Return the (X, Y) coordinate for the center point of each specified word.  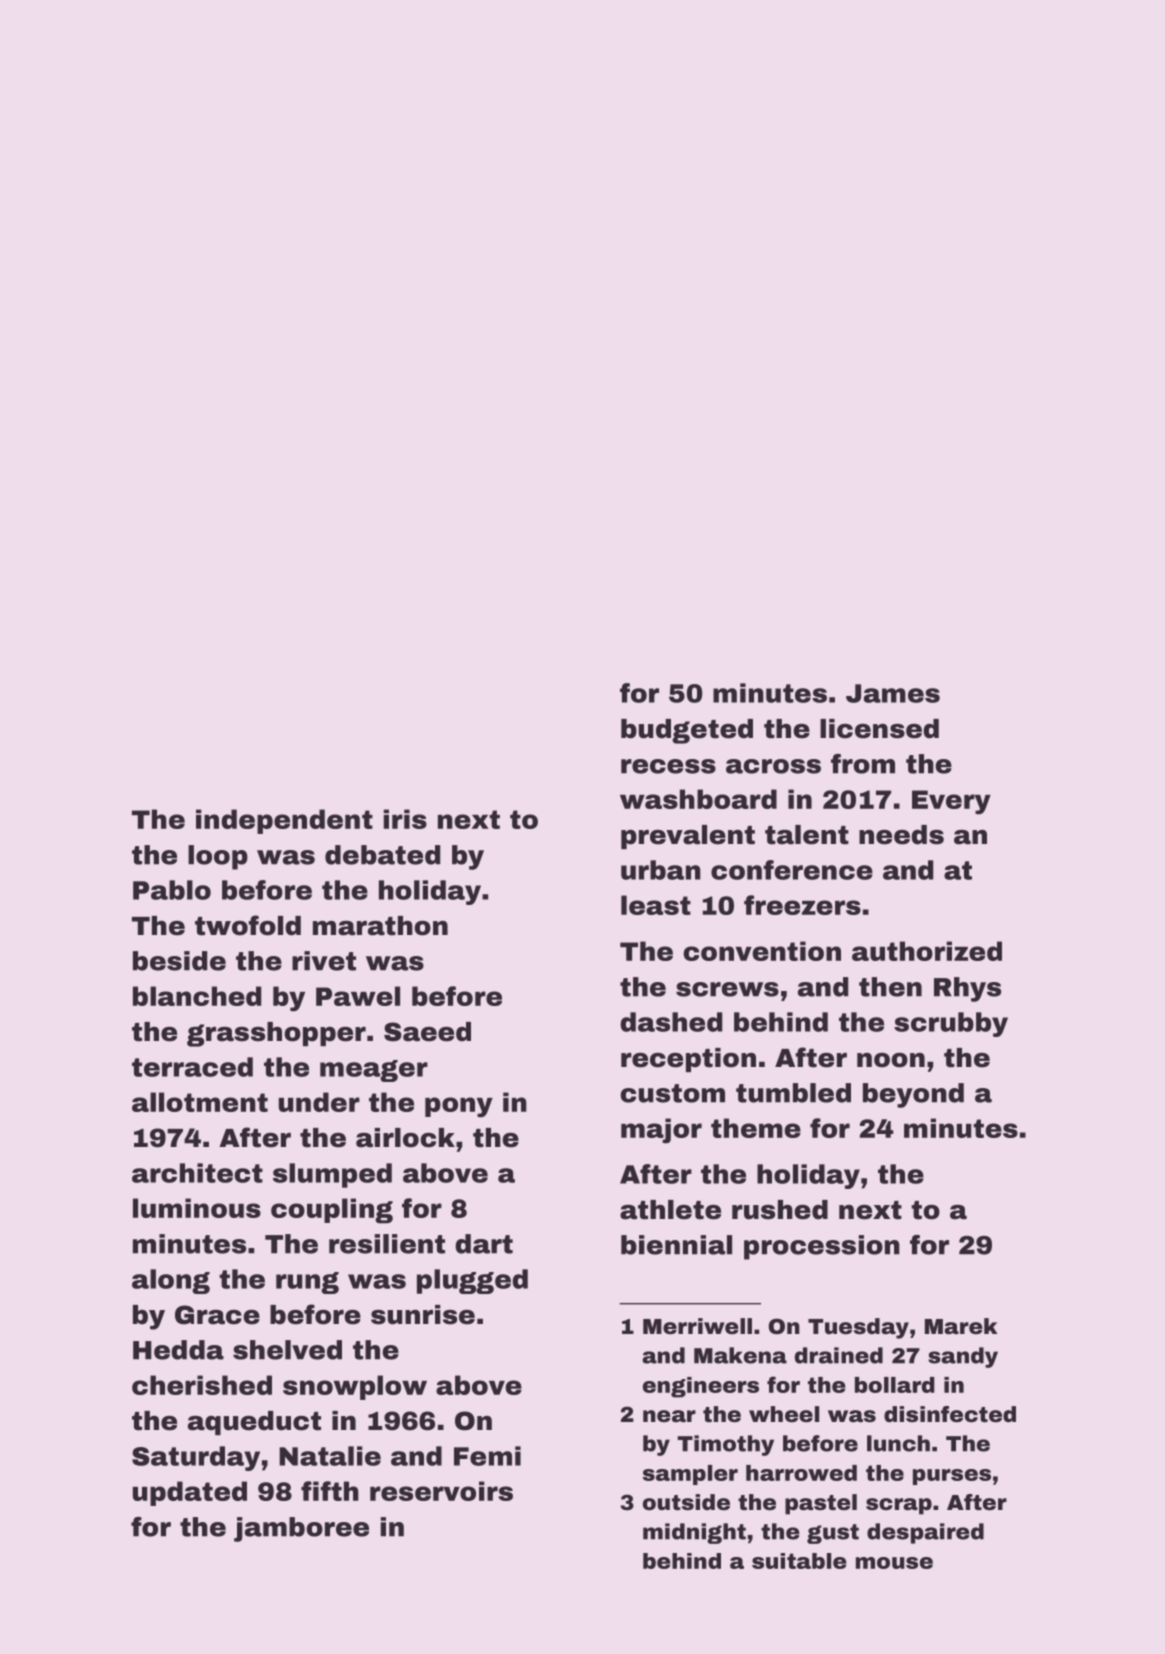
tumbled (793, 1093)
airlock (405, 1138)
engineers (701, 1387)
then (890, 987)
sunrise (423, 1315)
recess (668, 766)
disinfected (950, 1414)
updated (190, 1493)
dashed (671, 1022)
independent (284, 821)
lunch (898, 1443)
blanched (197, 996)
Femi (487, 1456)
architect (197, 1173)
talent (807, 835)
